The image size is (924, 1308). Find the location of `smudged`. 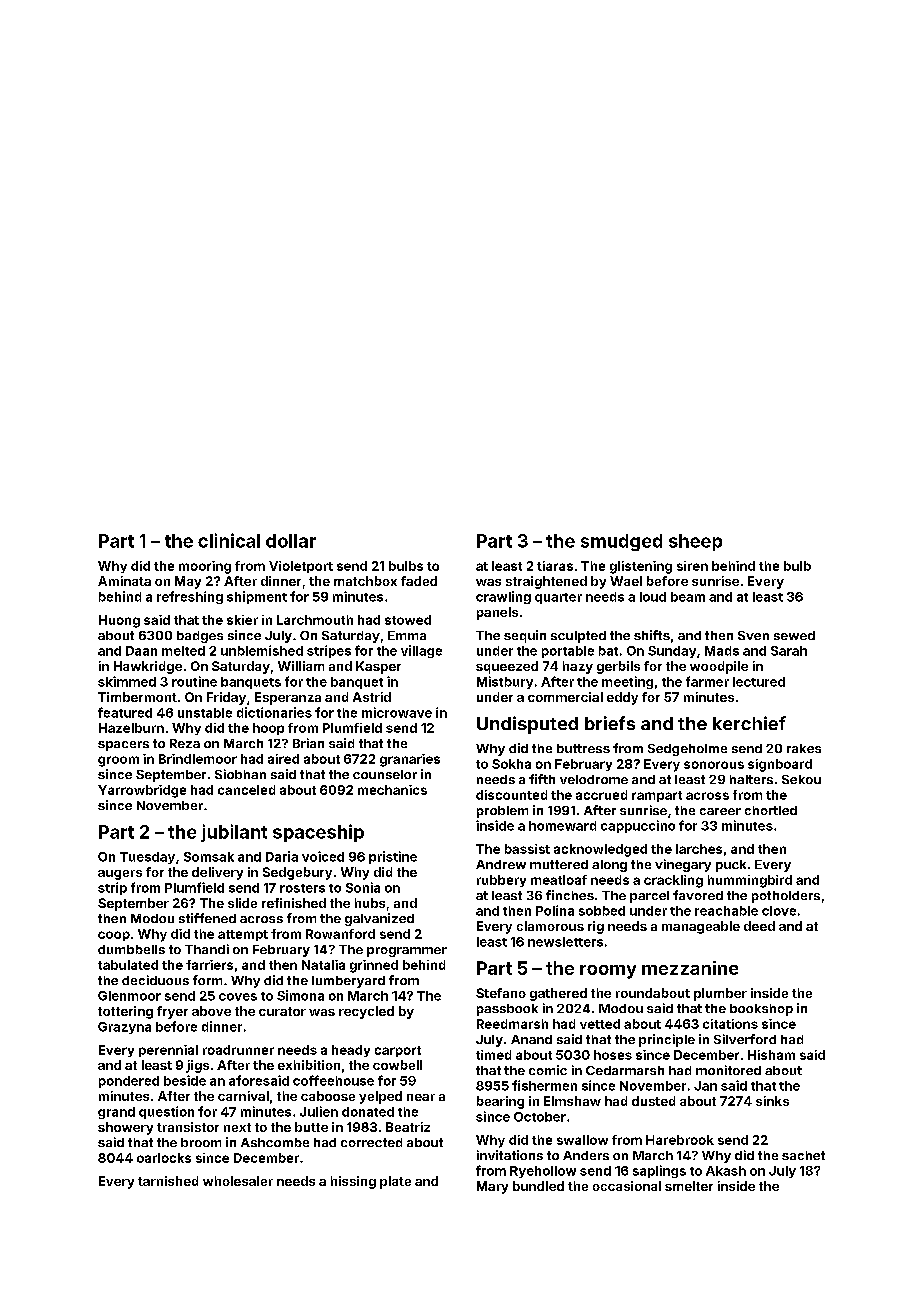

smudged is located at coordinates (621, 542).
